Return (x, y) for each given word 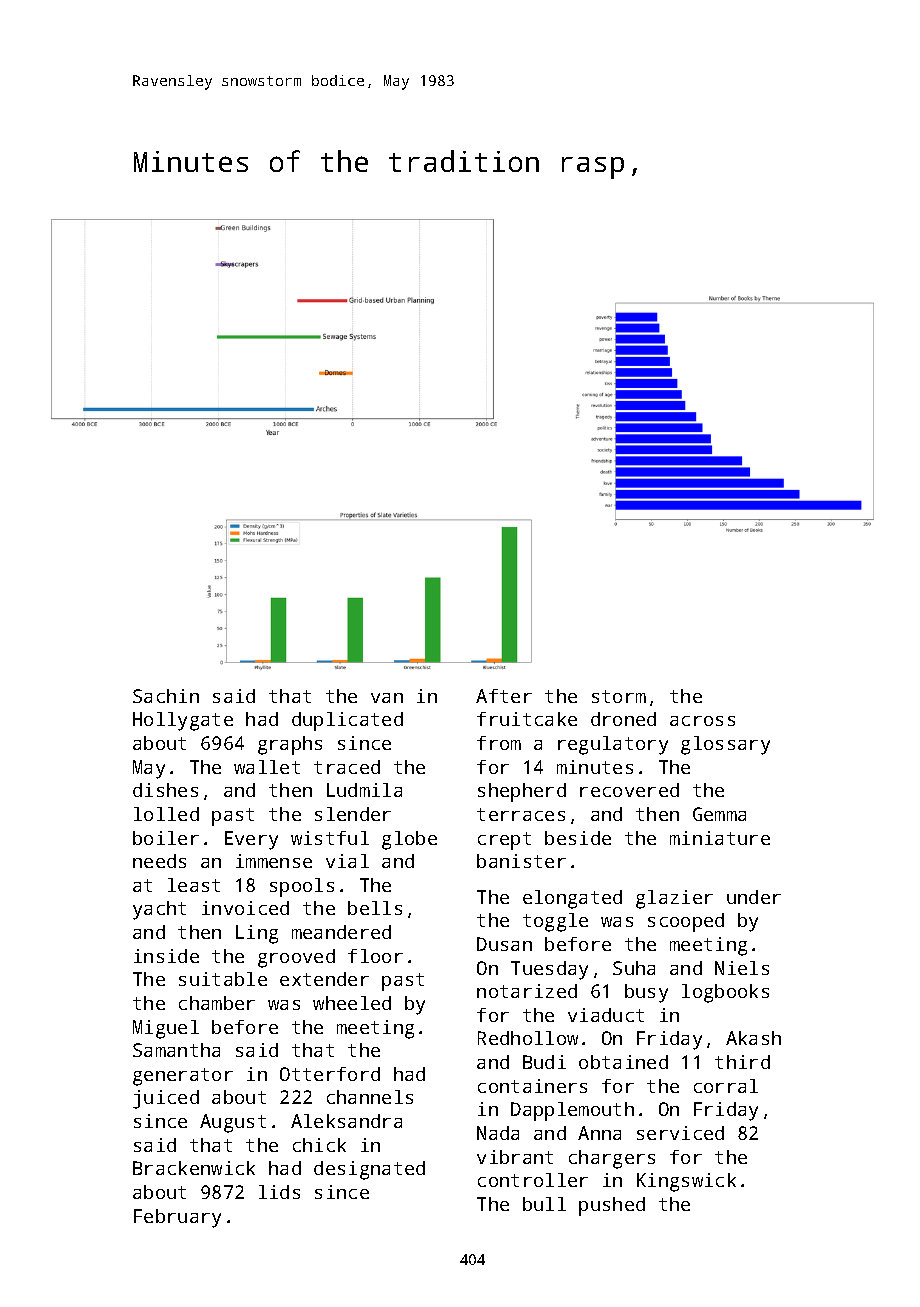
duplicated (347, 721)
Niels (742, 968)
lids (279, 1192)
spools (302, 887)
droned (623, 719)
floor (375, 956)
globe (409, 840)
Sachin (166, 696)
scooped (686, 922)
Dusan (504, 944)
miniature (720, 838)
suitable (223, 979)
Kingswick (686, 1182)
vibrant (515, 1157)
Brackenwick (194, 1168)
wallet (267, 767)
